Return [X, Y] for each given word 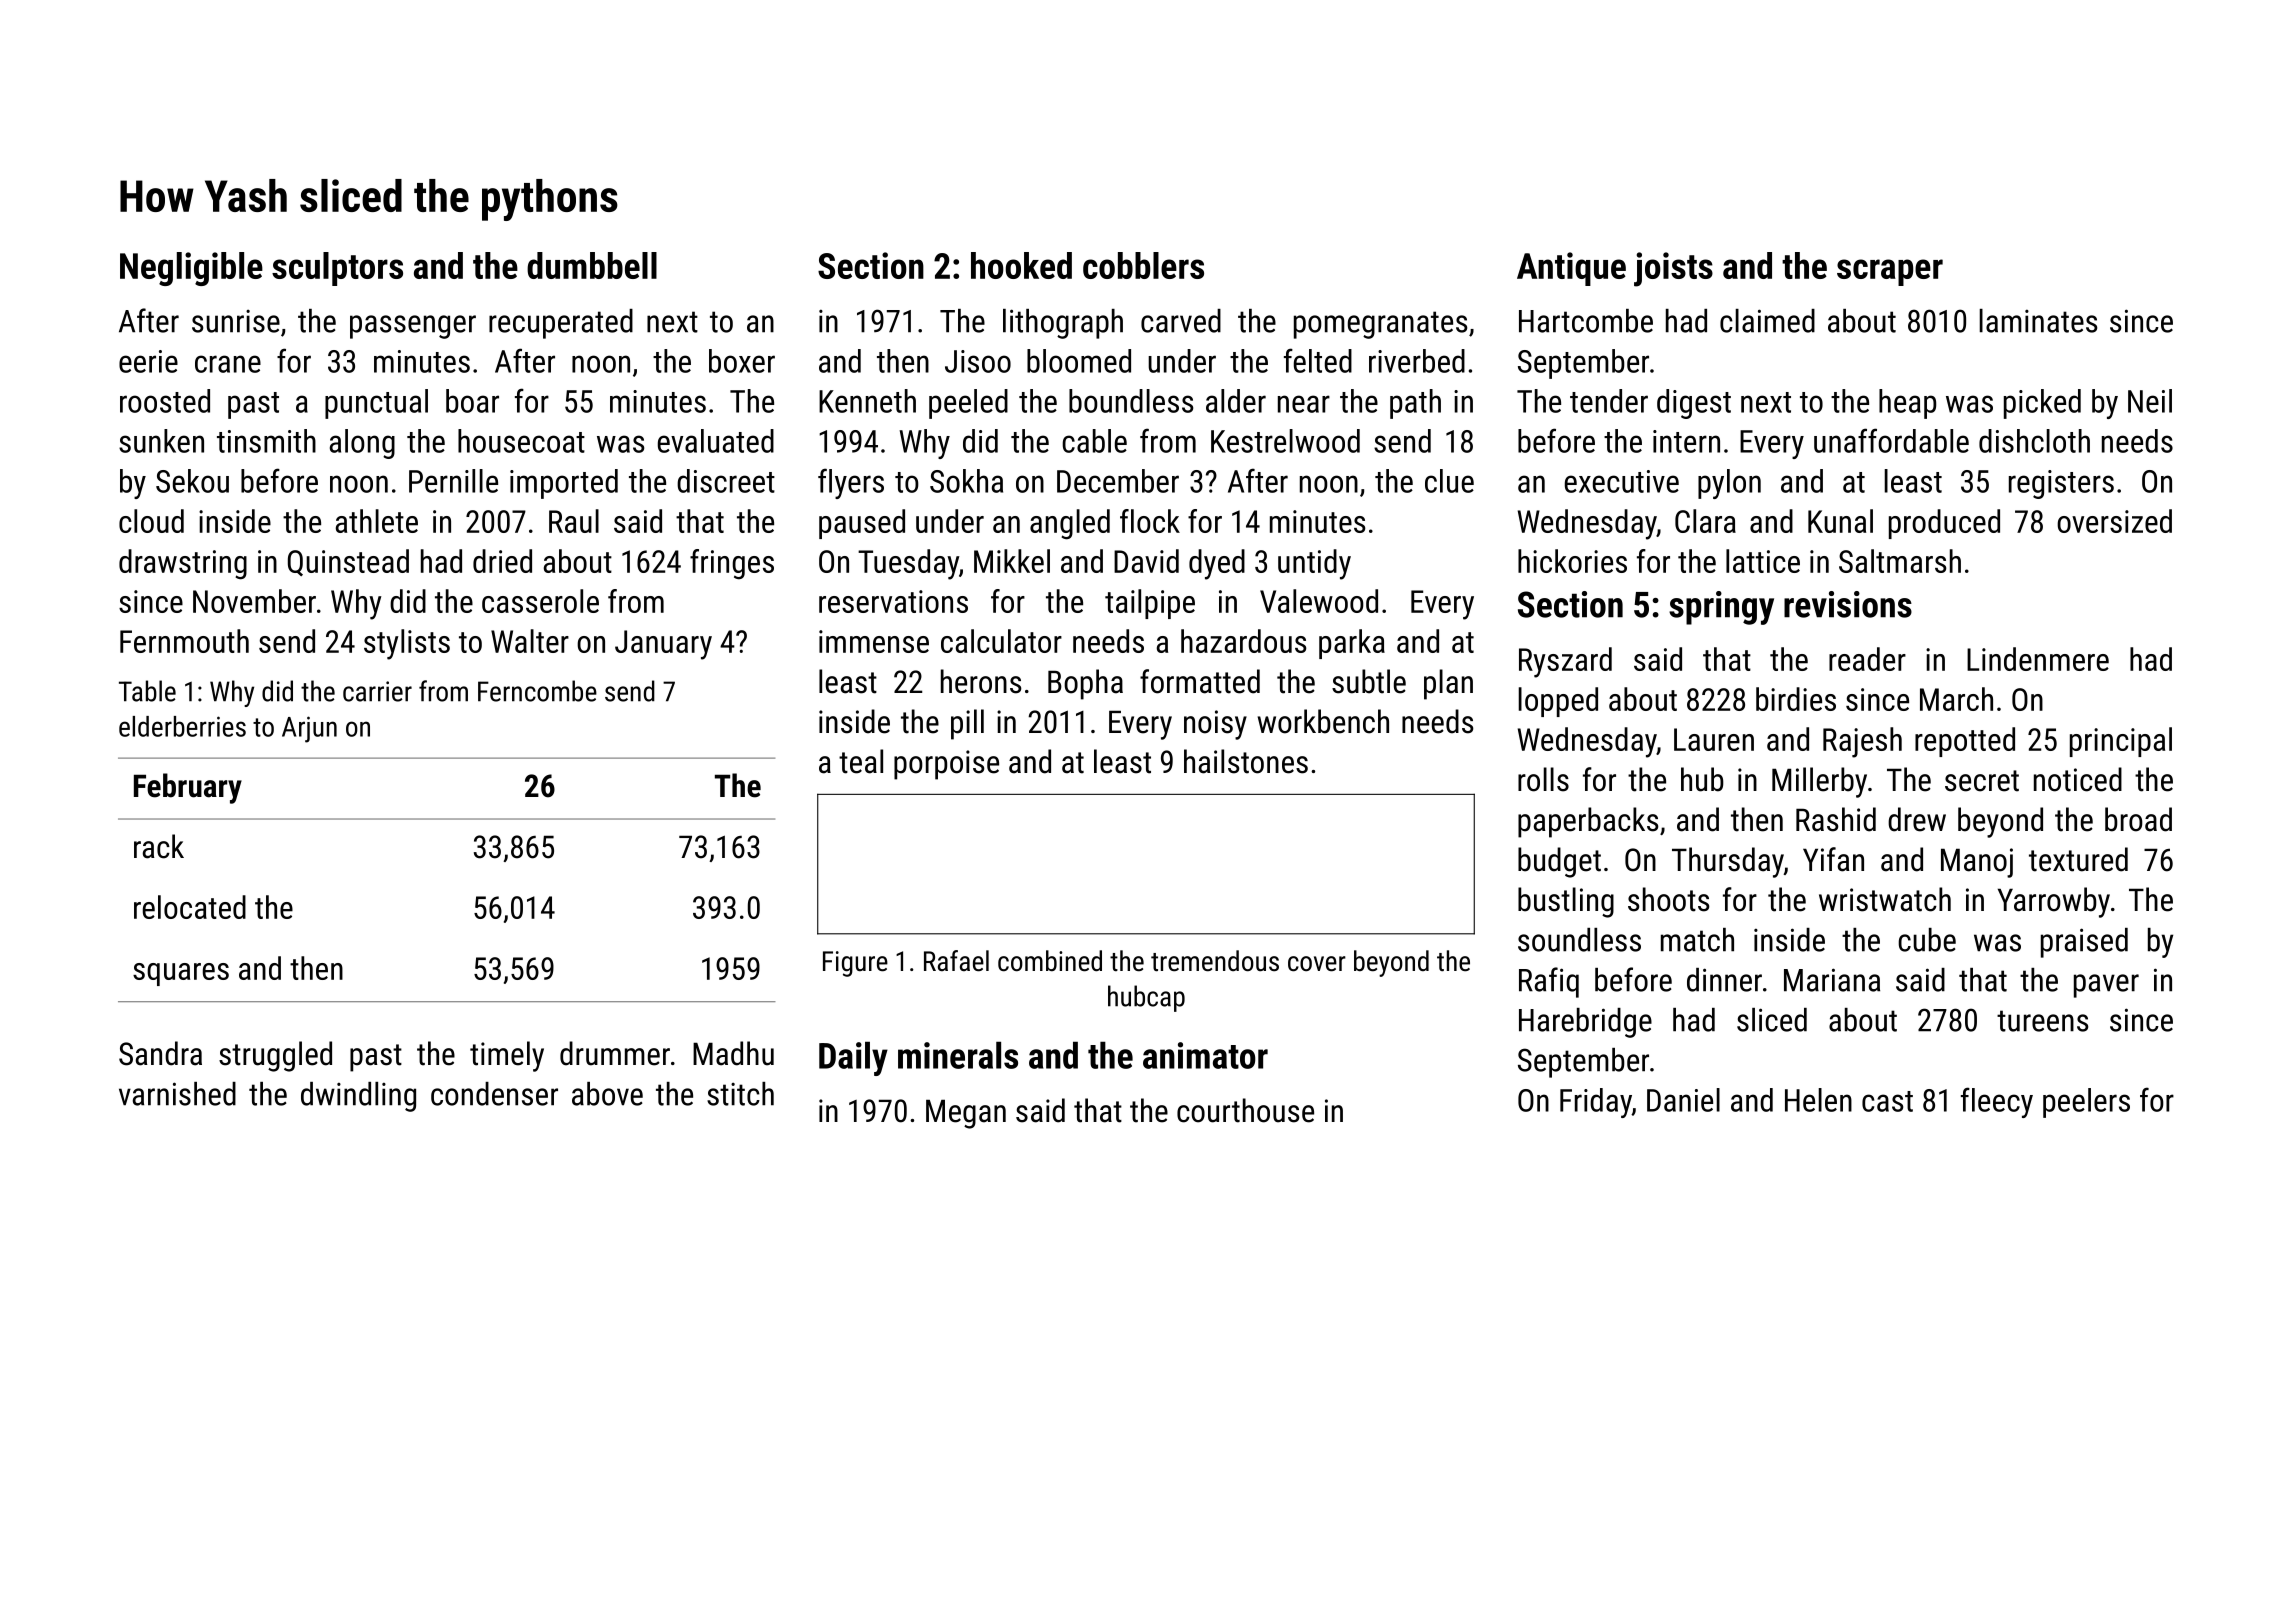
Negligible [191, 269]
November [254, 601]
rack [159, 846]
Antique [1571, 269]
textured [2078, 859]
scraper [1890, 272]
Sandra [160, 1053]
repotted [1965, 742]
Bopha [1085, 684]
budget [1559, 862]
